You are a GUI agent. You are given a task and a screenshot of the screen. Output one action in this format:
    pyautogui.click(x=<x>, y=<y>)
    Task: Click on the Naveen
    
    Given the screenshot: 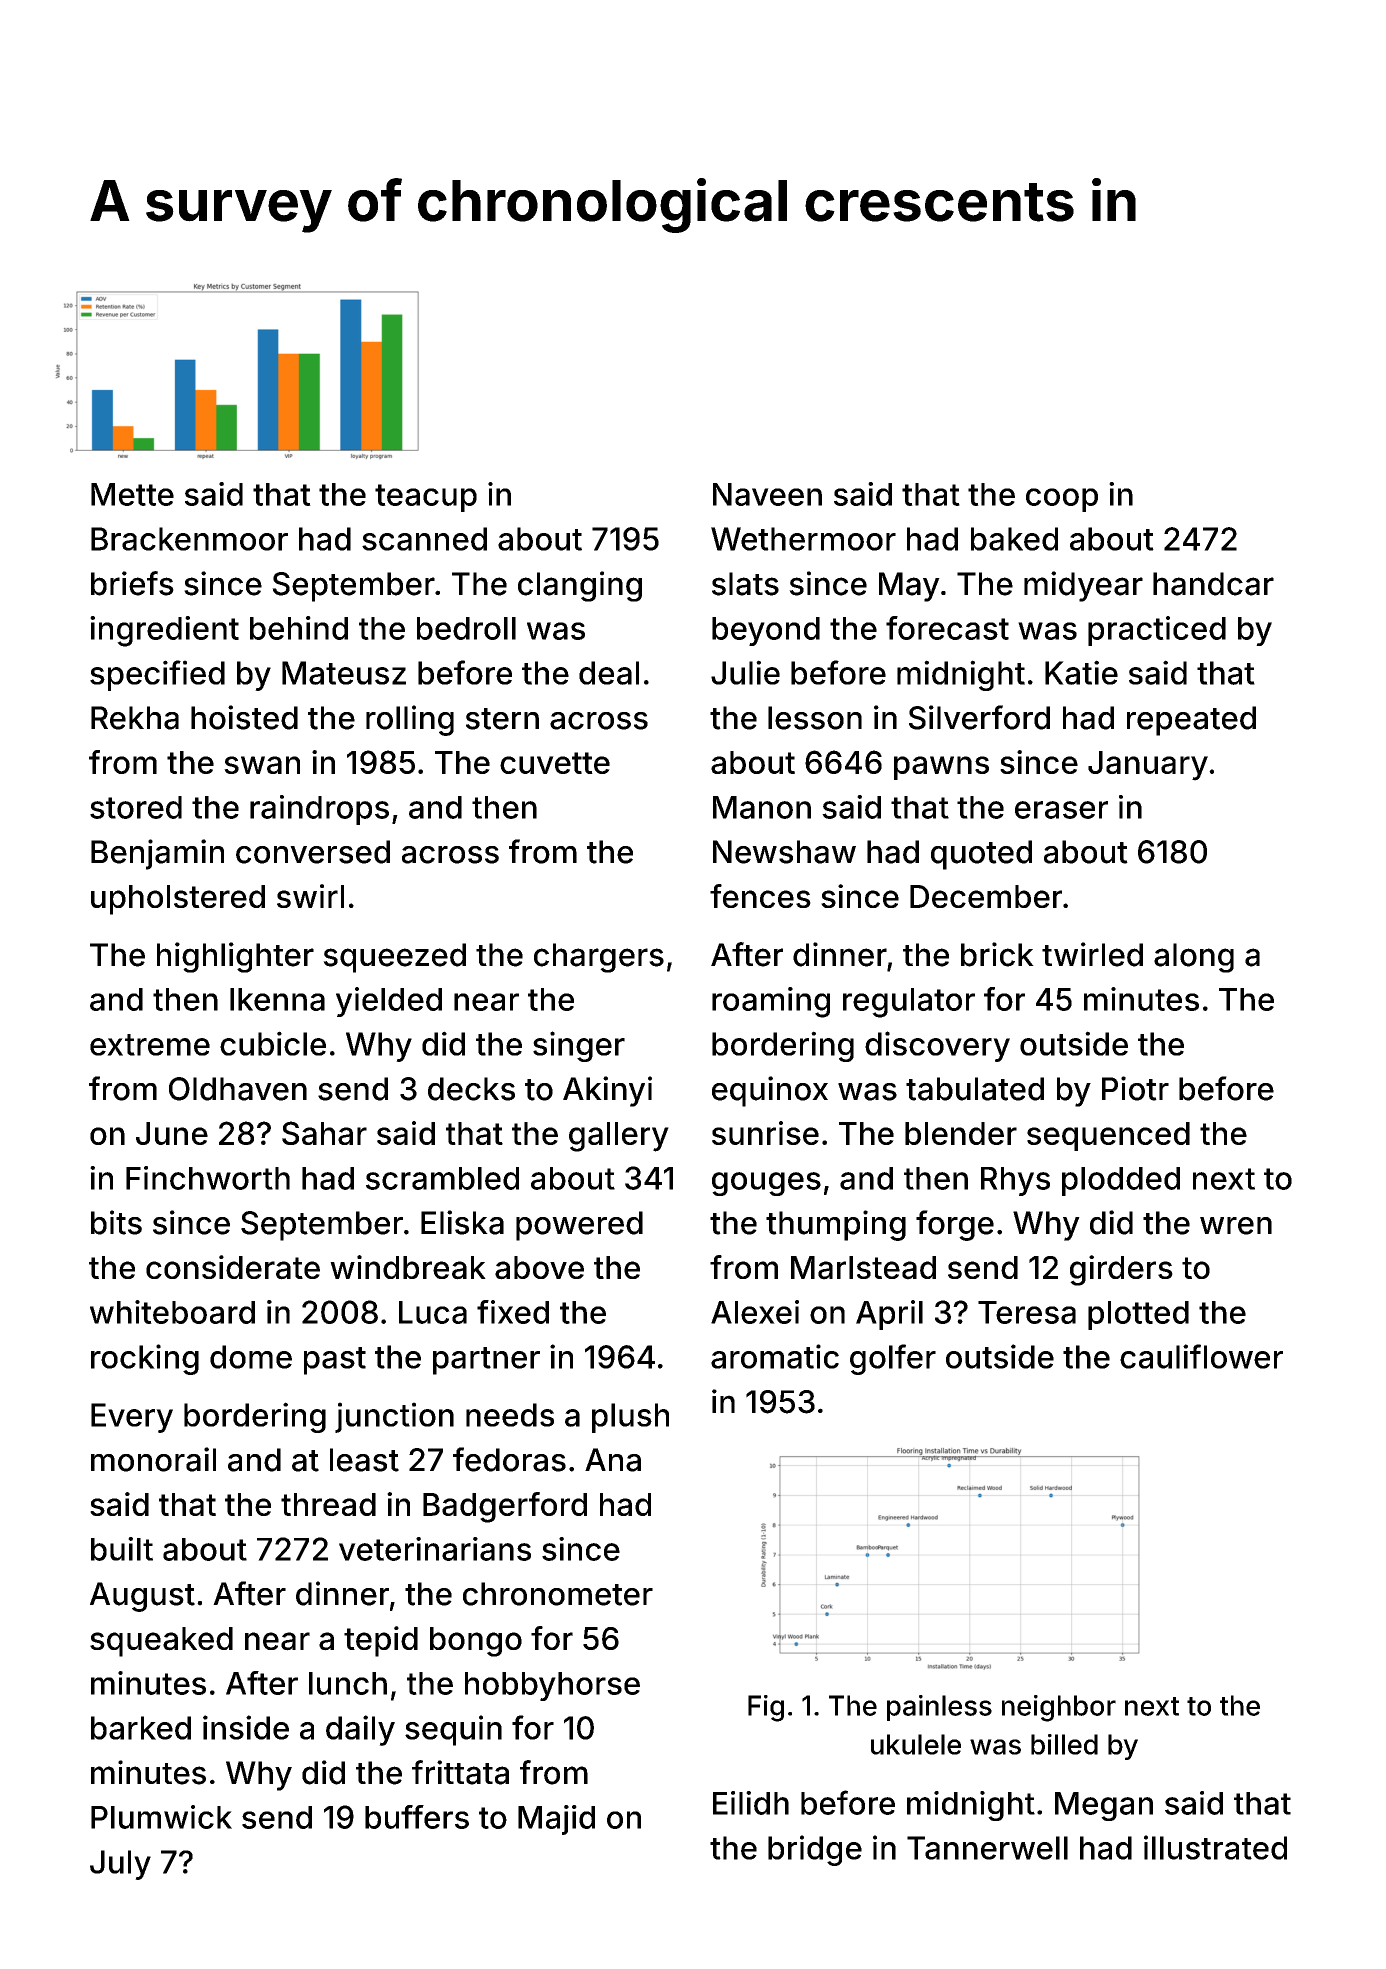 What is the action you would take?
    pyautogui.click(x=767, y=494)
